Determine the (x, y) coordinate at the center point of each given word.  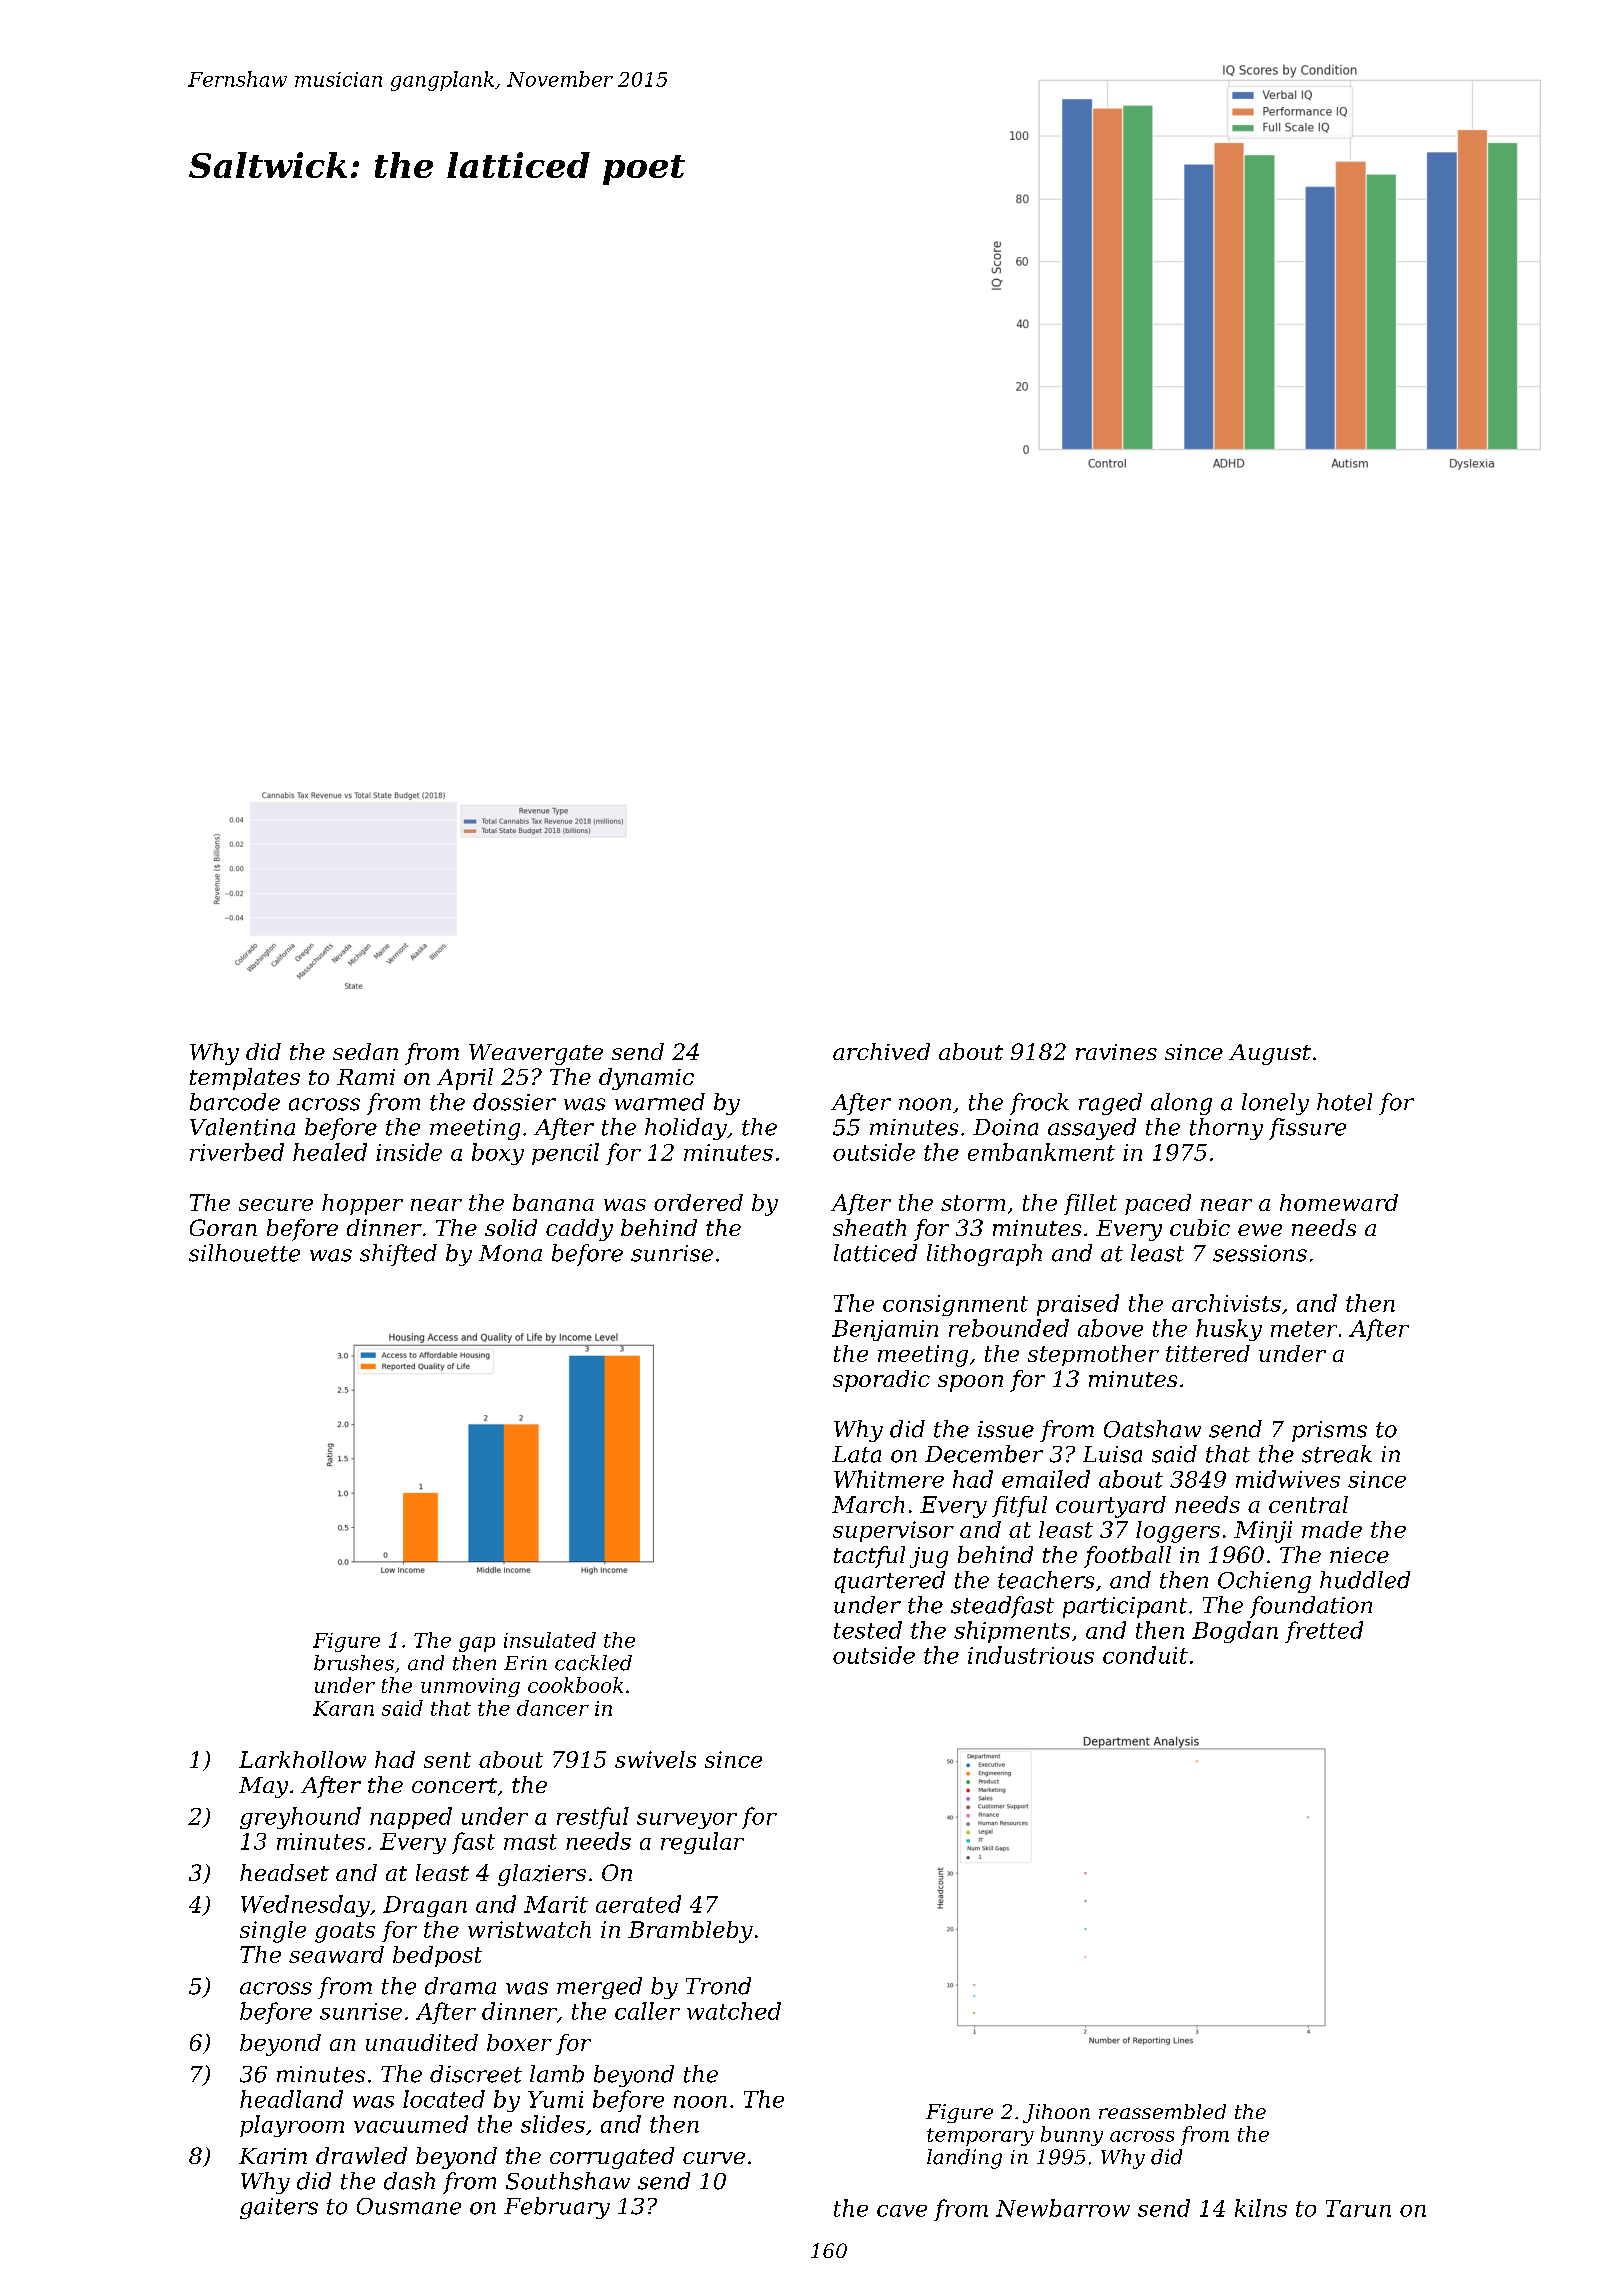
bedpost (437, 1956)
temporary (980, 2137)
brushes (354, 1663)
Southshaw (568, 2181)
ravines (1116, 1052)
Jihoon (1056, 2113)
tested (868, 1630)
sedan (365, 1051)
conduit (1145, 1655)
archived (881, 1051)
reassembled (1162, 2111)
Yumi (555, 2099)
